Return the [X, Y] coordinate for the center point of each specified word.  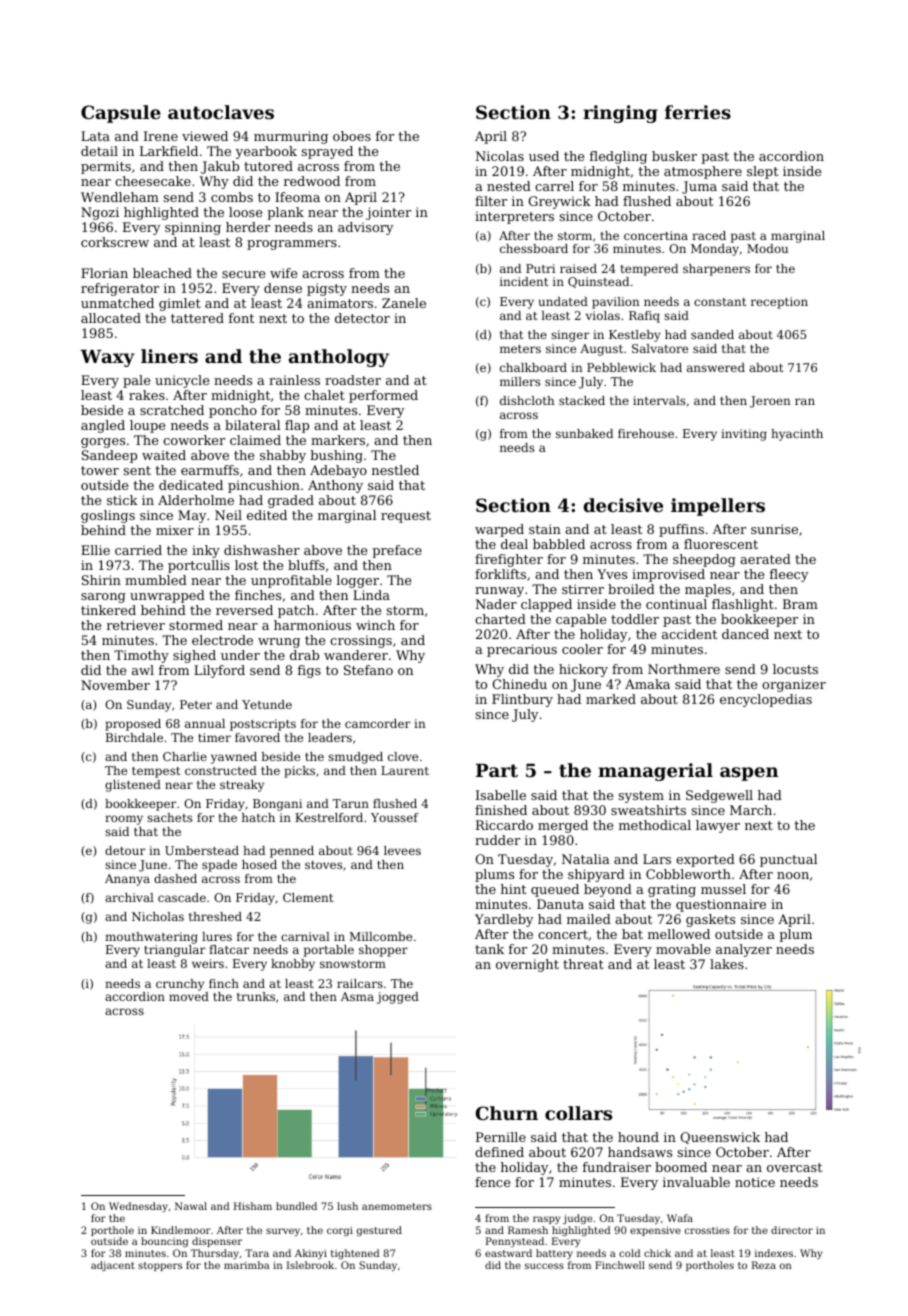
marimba [247, 1265]
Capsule [121, 114]
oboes [352, 136]
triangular [174, 951]
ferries [698, 112]
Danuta [560, 904]
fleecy [789, 575]
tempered [649, 270]
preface [397, 551]
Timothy [141, 656]
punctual [788, 860]
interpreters [514, 217]
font [241, 318]
